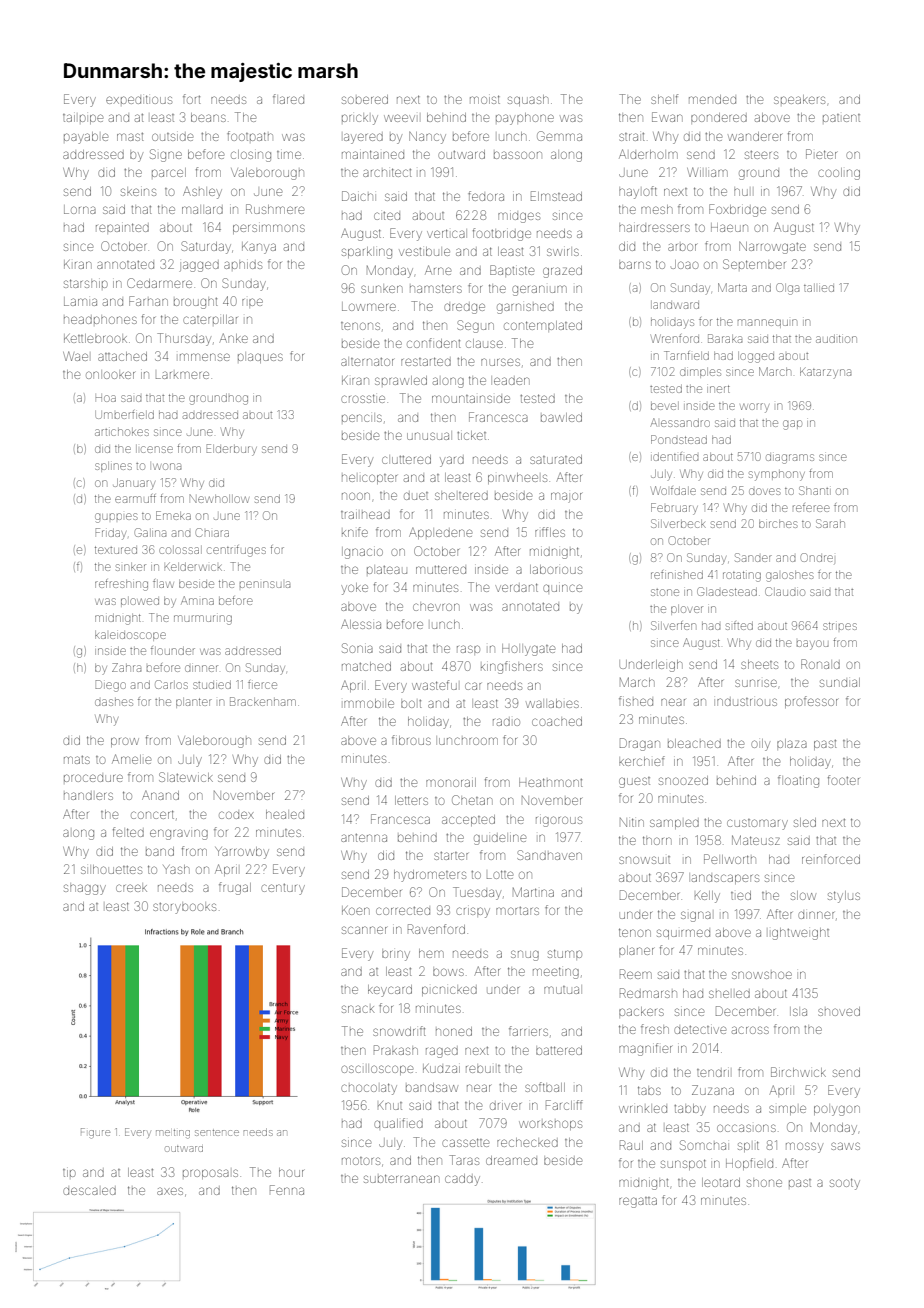 Image resolution: width=924 pixels, height=1308 pixels. What do you see at coordinates (713, 1073) in the screenshot?
I see `tendril` at bounding box center [713, 1073].
